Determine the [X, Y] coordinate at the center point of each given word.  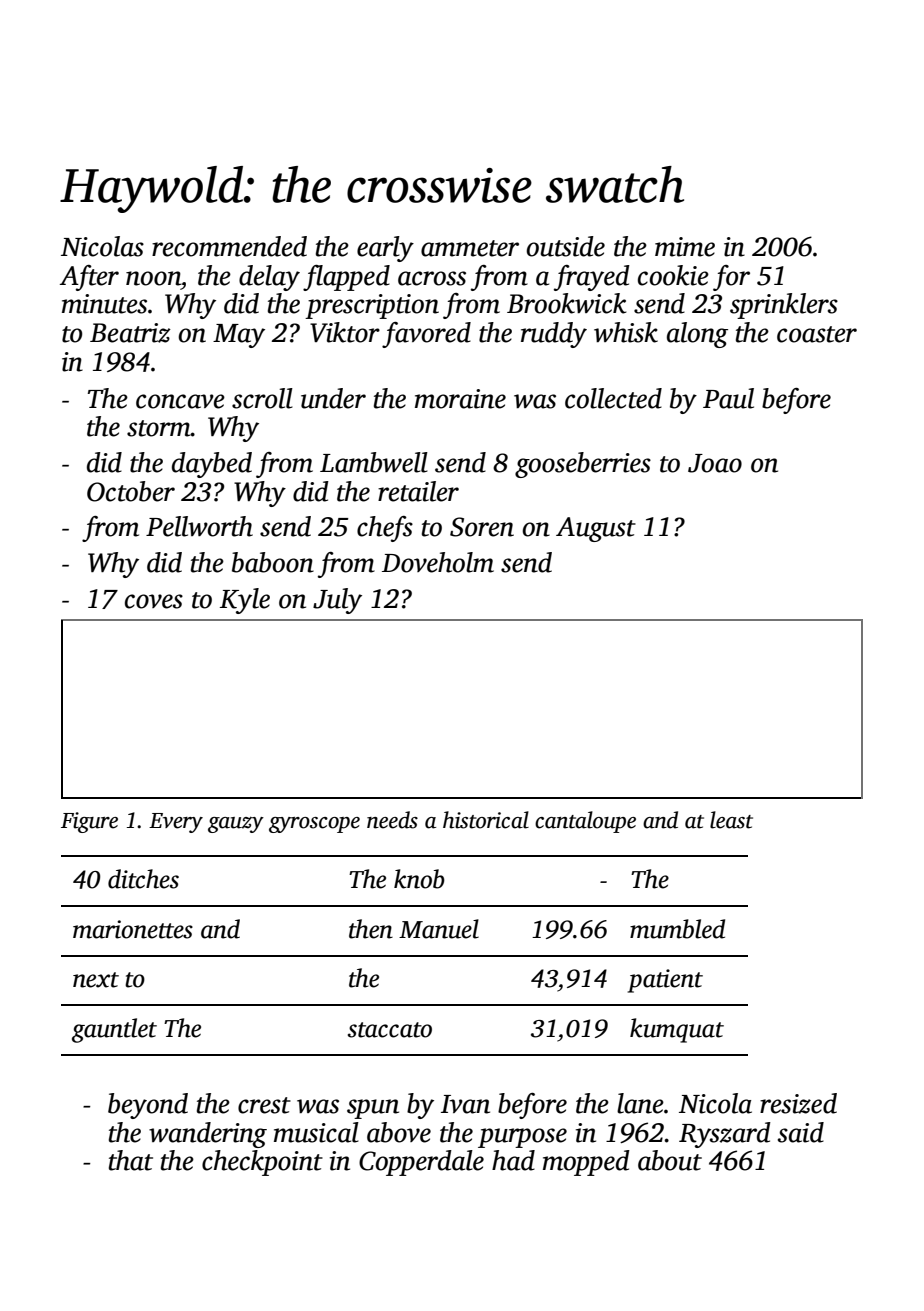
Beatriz [130, 333]
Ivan [465, 1104]
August [596, 529]
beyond [148, 1106]
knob [419, 879]
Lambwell [374, 462]
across [432, 278]
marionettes [133, 929]
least [731, 820]
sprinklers [784, 306]
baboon [273, 562]
